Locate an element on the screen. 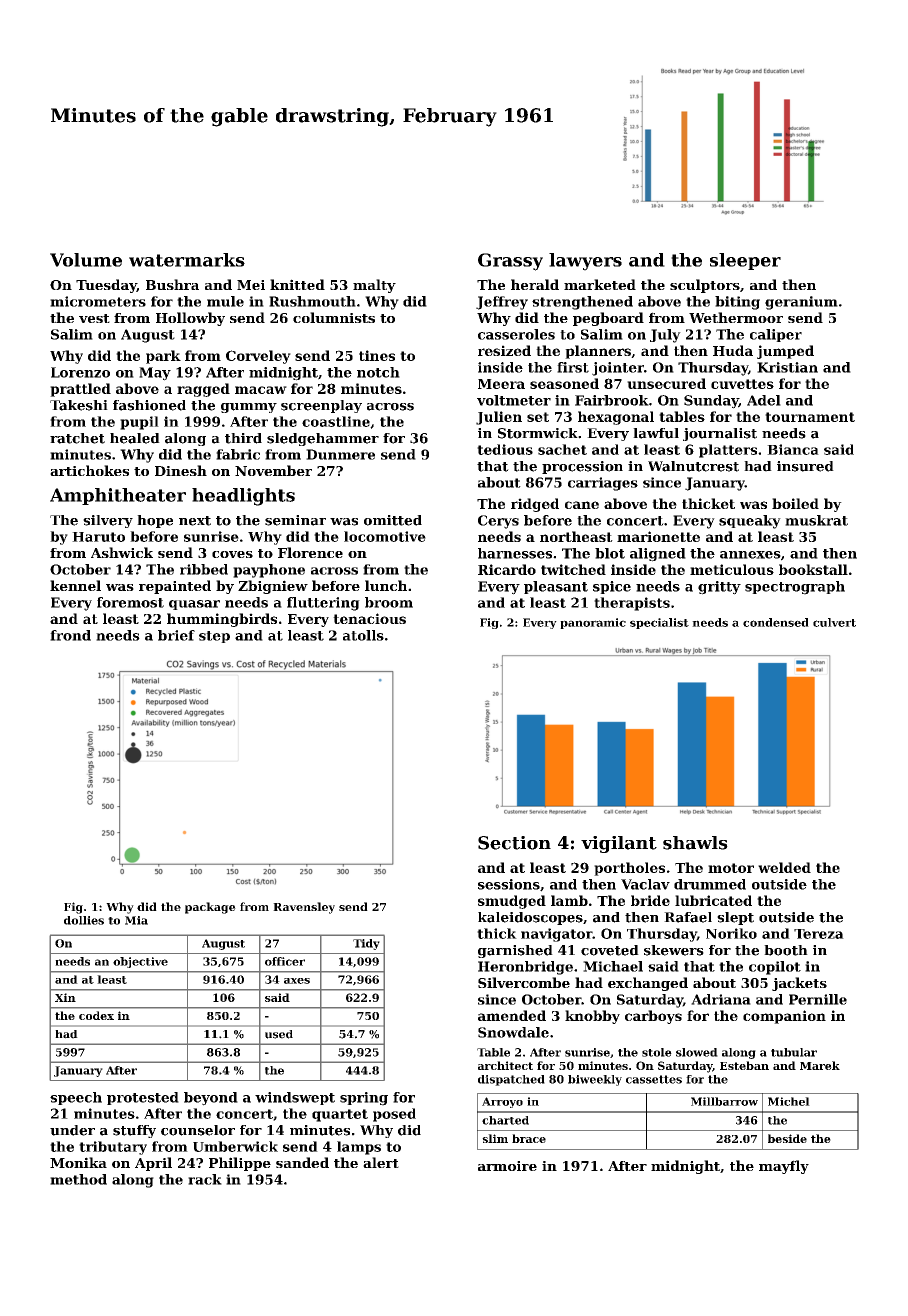  mayfly is located at coordinates (784, 1167).
